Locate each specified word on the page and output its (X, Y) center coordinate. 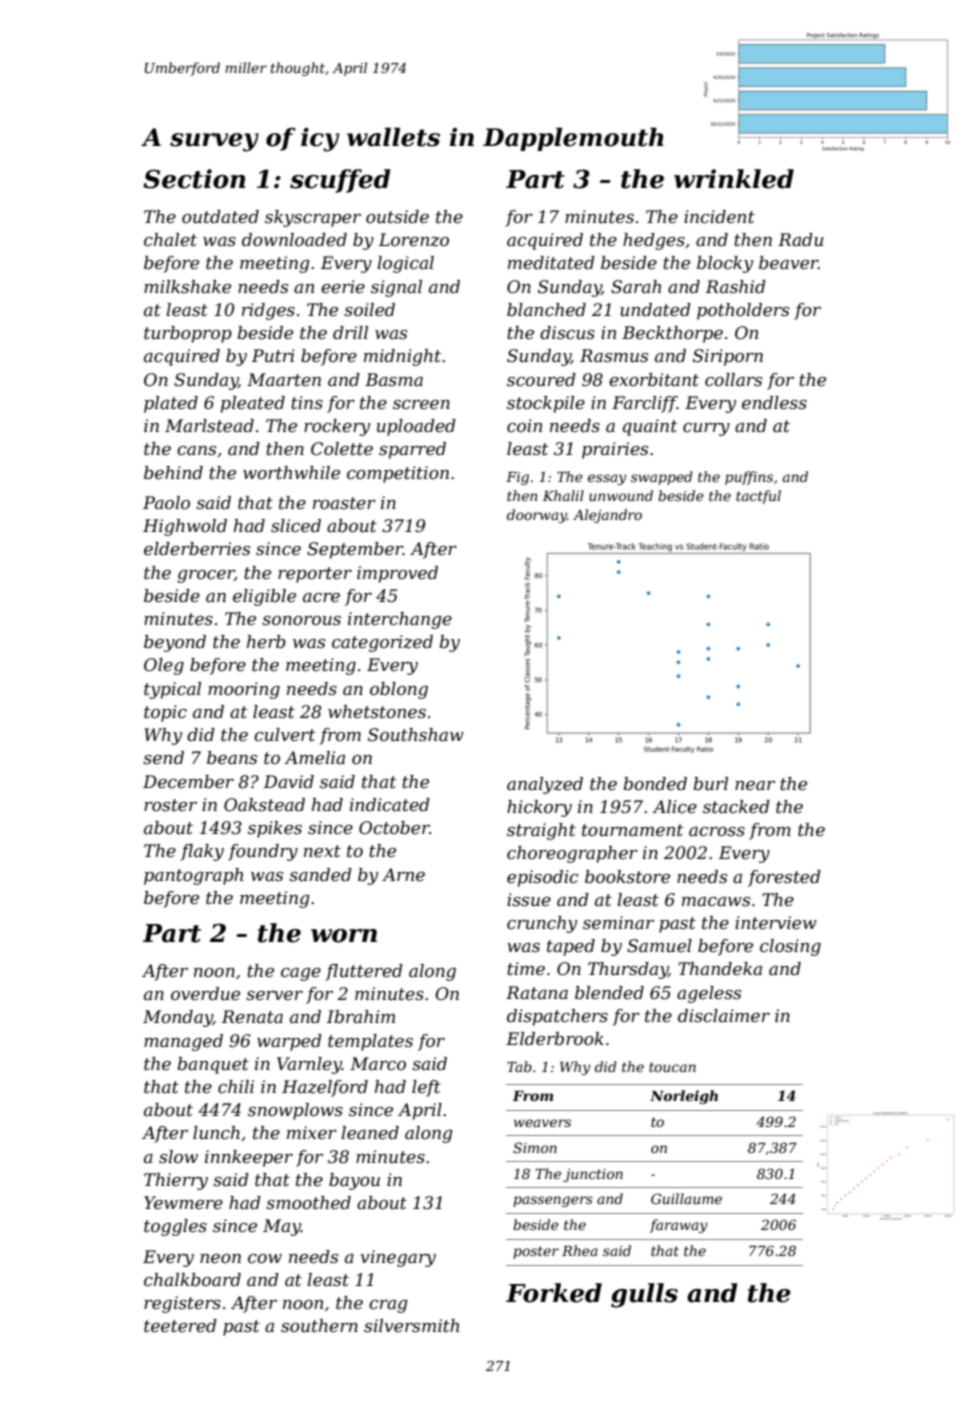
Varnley (309, 1065)
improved (397, 574)
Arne (403, 875)
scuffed (340, 181)
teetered (180, 1326)
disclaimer (724, 1016)
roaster (344, 503)
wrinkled (734, 179)
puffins (749, 478)
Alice (674, 807)
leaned (370, 1133)
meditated (551, 263)
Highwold (185, 527)
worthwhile (291, 472)
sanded (320, 874)
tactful (758, 497)
